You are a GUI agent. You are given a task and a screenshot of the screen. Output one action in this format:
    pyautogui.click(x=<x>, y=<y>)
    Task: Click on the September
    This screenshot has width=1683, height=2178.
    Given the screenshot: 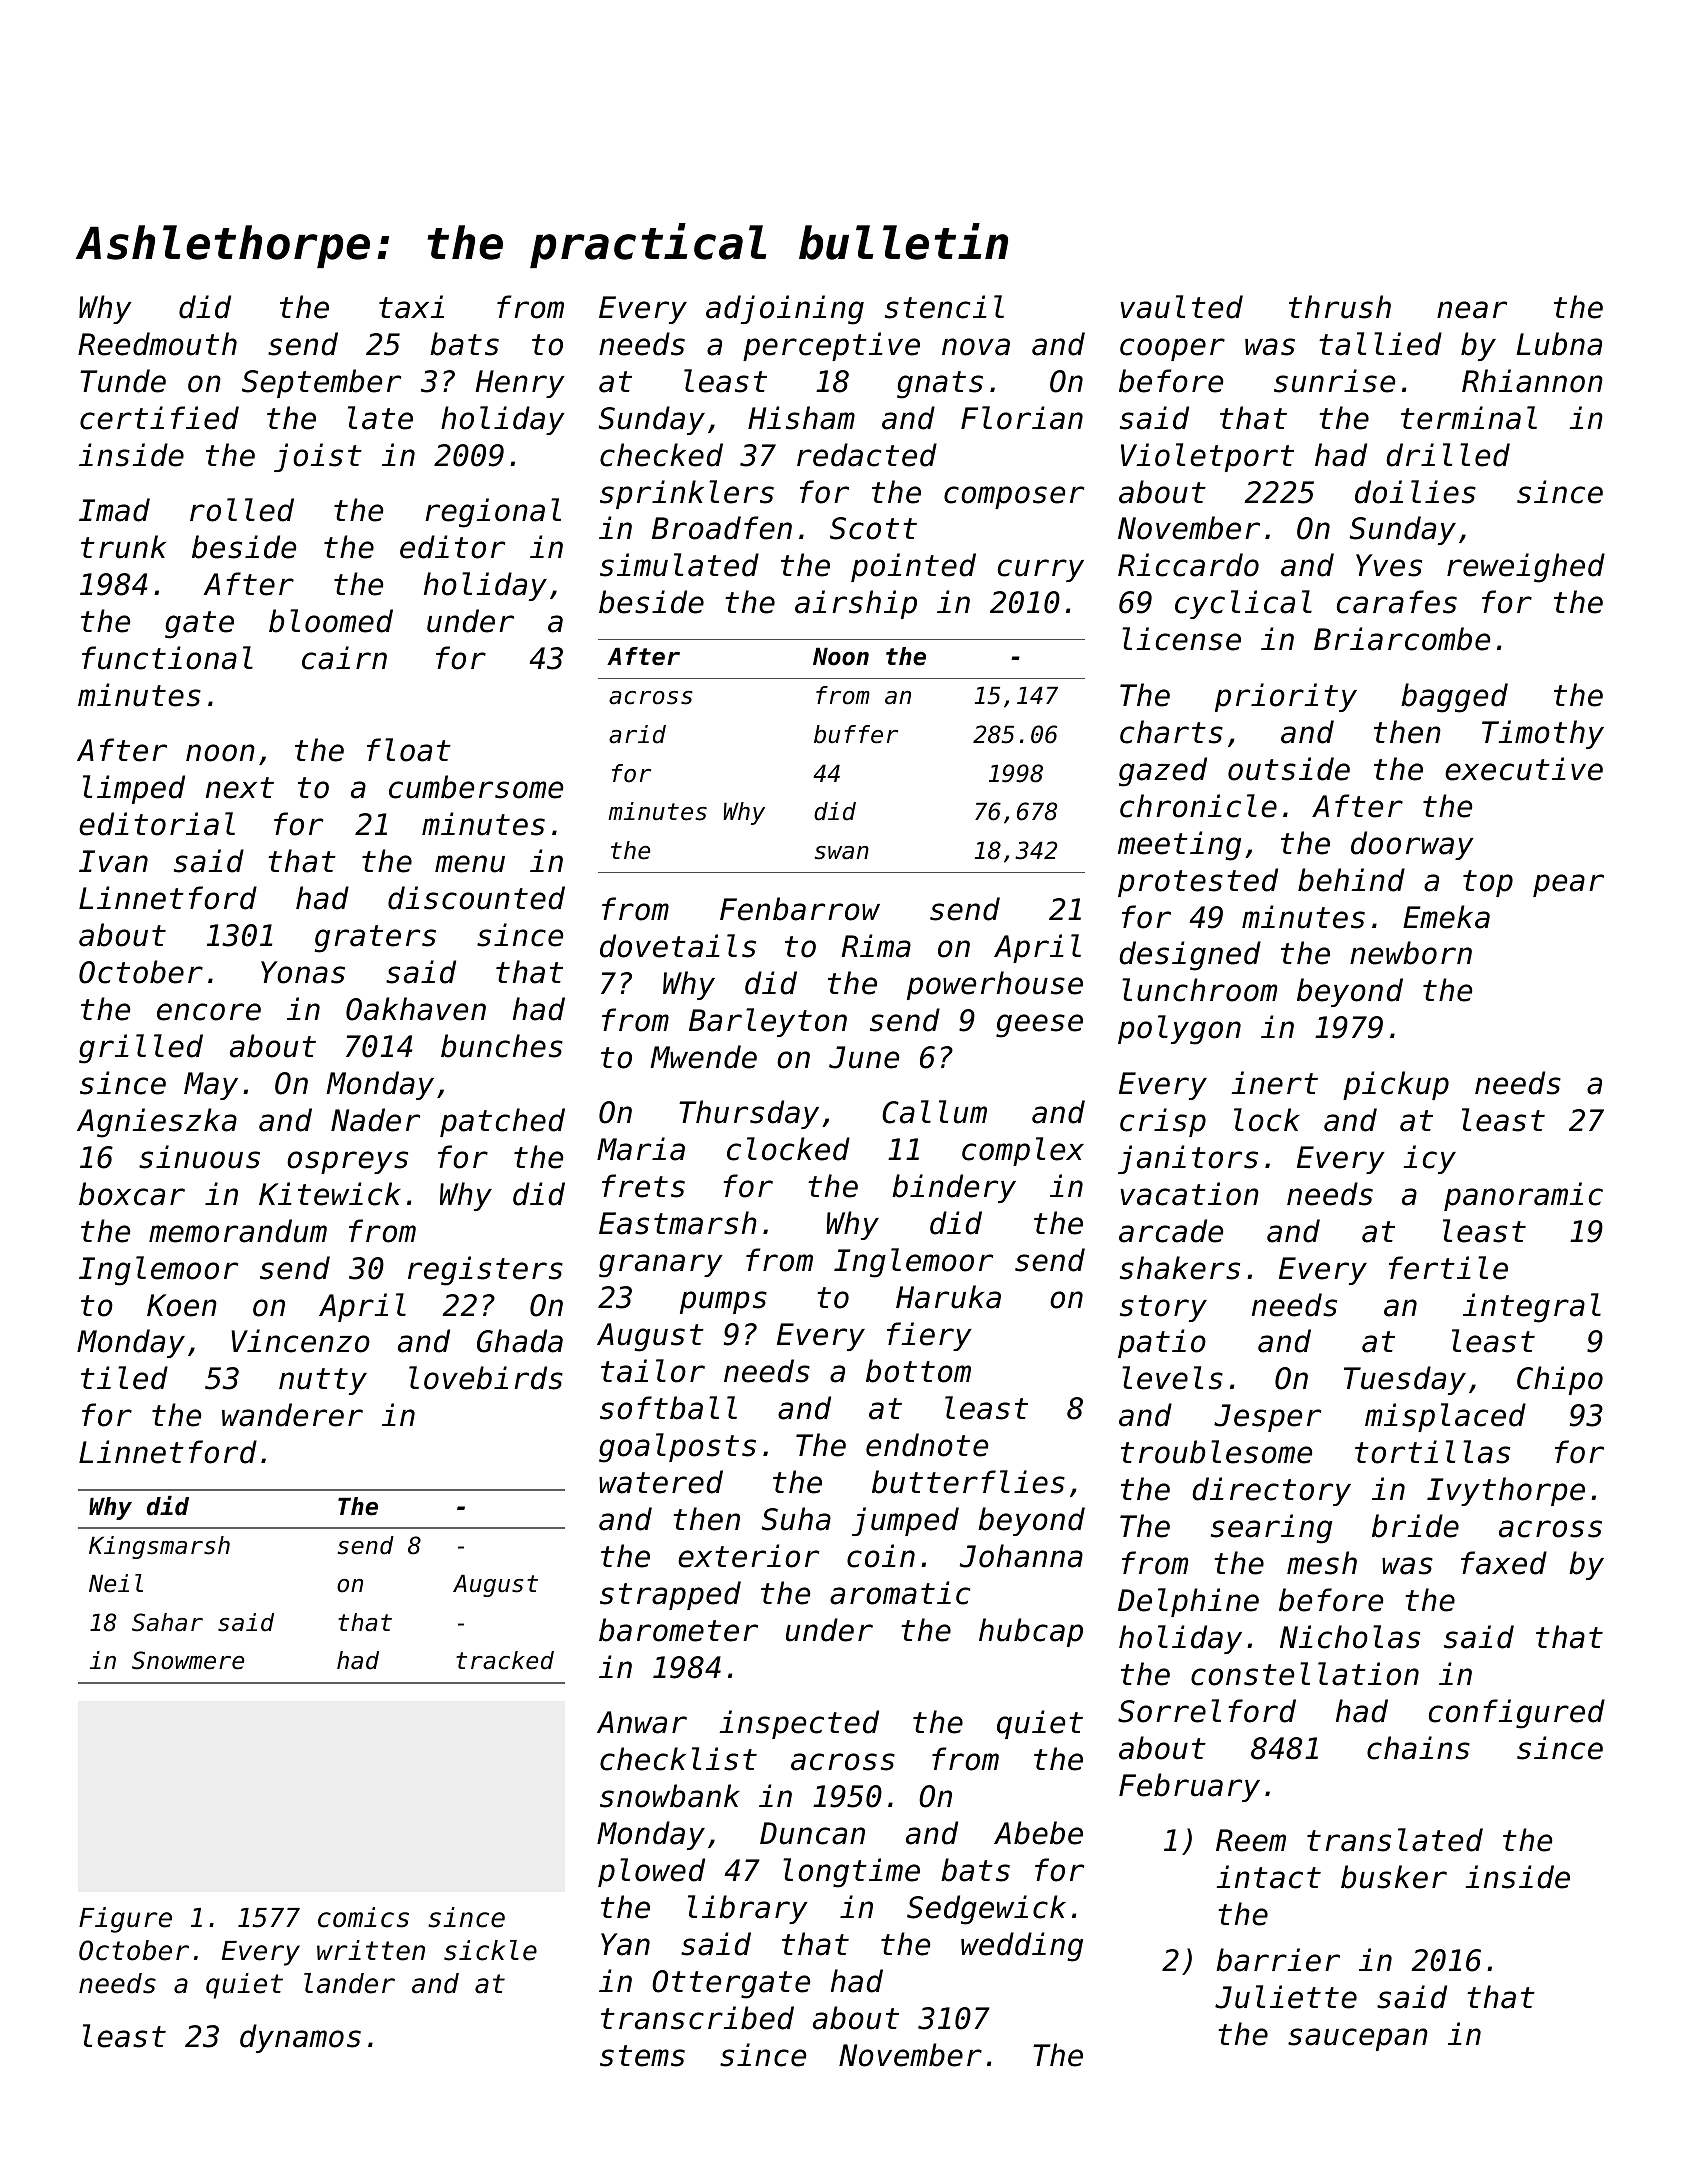 What is the action you would take?
    pyautogui.click(x=321, y=383)
